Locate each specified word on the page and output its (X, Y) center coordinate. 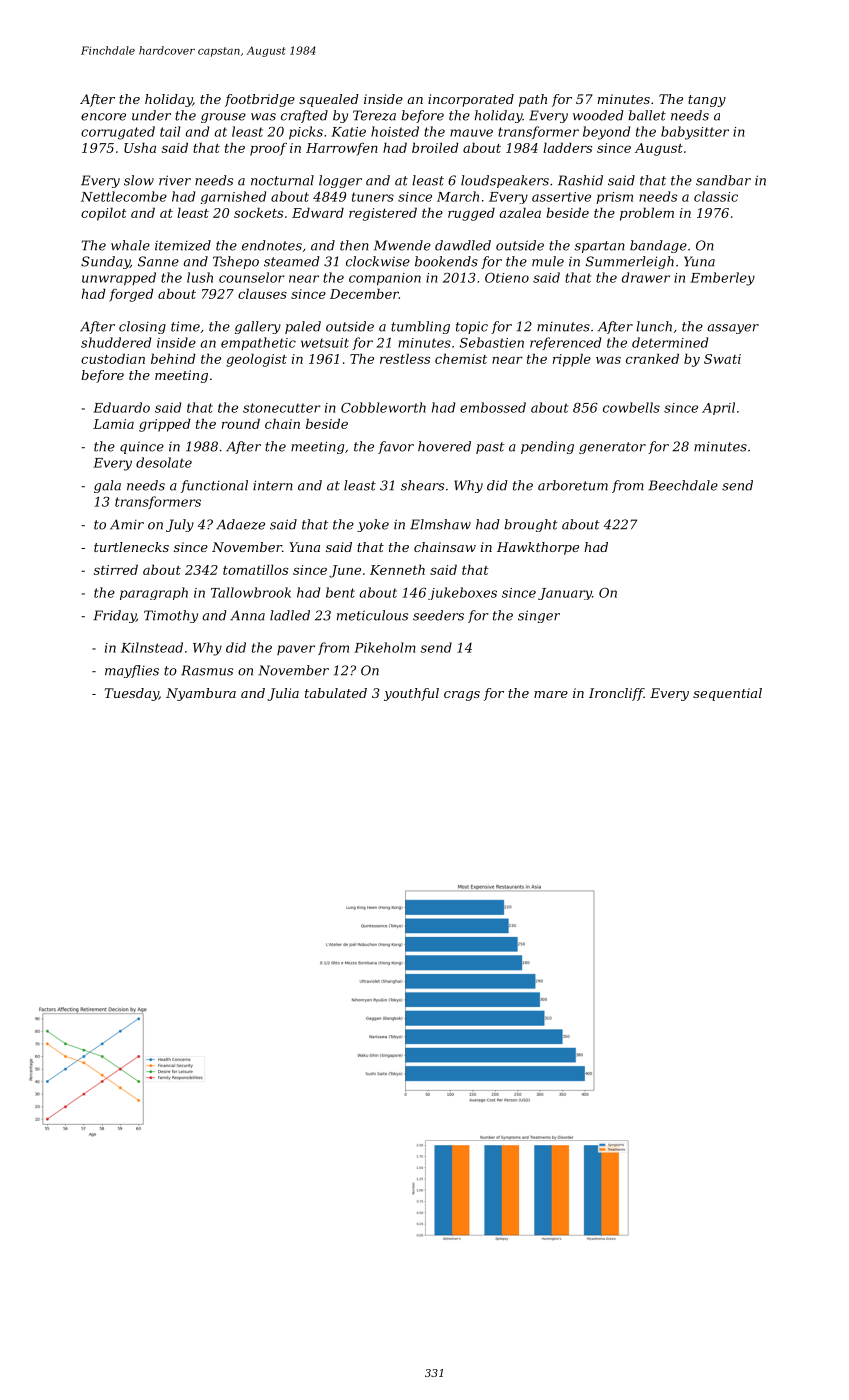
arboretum (573, 485)
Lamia (113, 424)
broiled (435, 147)
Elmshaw (440, 524)
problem (647, 214)
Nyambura (201, 694)
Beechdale (683, 485)
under (151, 115)
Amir (127, 524)
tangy (707, 101)
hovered (444, 446)
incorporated (471, 100)
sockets (258, 212)
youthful (411, 694)
